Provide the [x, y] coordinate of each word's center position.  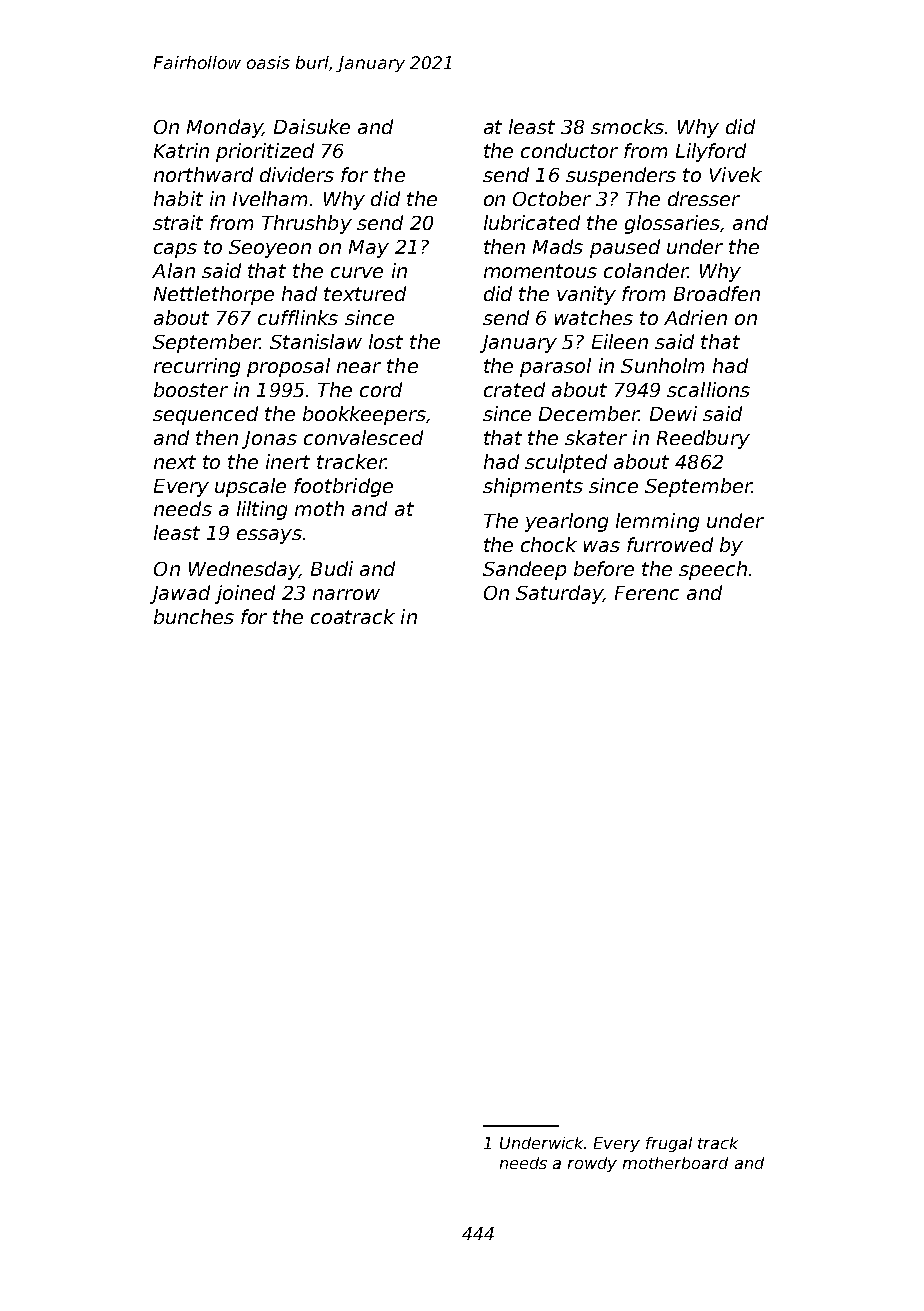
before [604, 568]
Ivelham [270, 198]
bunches [194, 616]
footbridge [343, 487]
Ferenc [647, 593]
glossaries [672, 224]
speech [713, 570]
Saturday [559, 594]
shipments [533, 487]
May [369, 249]
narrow [346, 594]
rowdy [592, 1164]
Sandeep [524, 570]
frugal [669, 1144]
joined [245, 594]
